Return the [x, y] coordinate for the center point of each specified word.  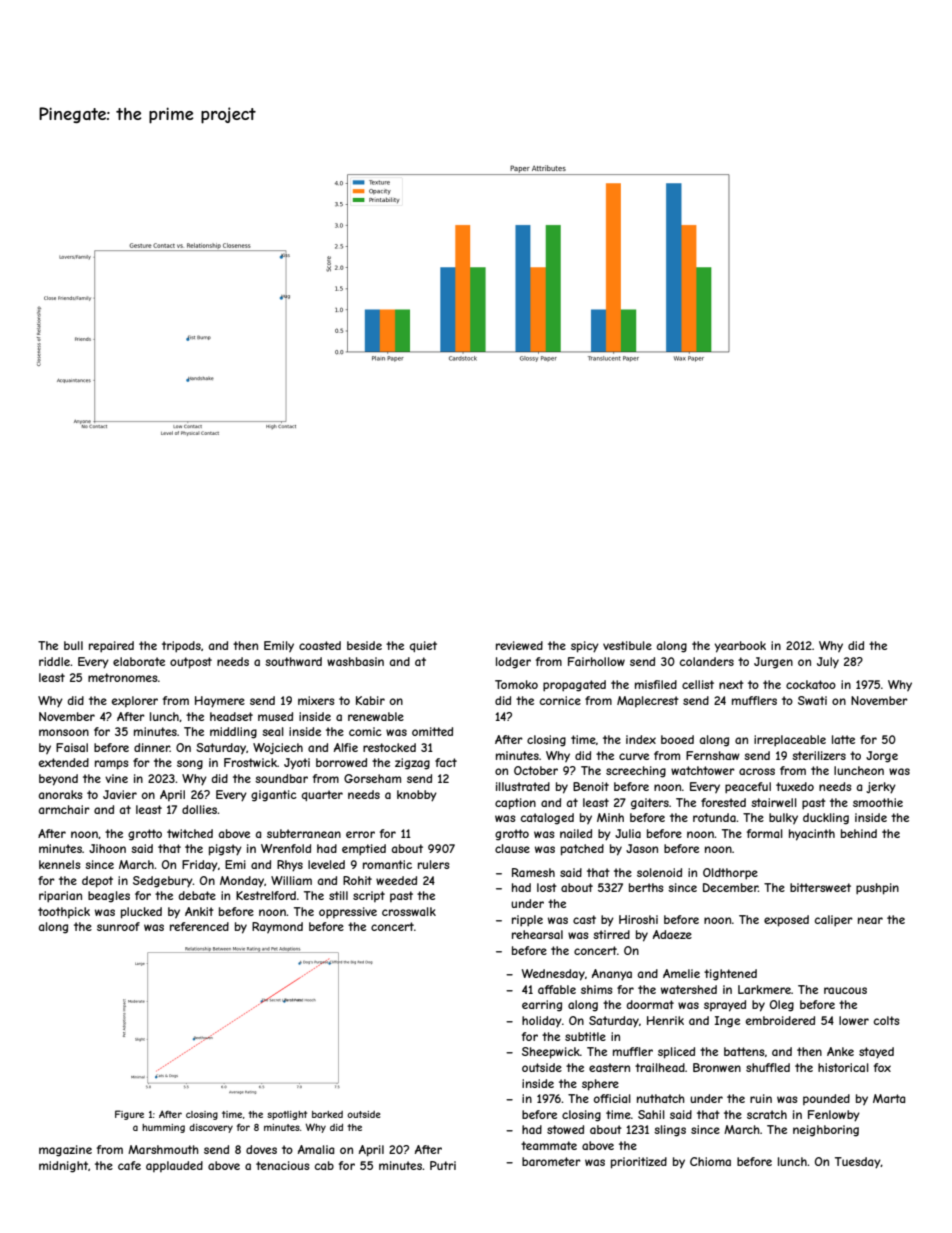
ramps [111, 765]
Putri [443, 1165]
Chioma [710, 1161]
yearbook [740, 647]
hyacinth [812, 835]
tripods [181, 646]
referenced [199, 926]
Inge [727, 1022]
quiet [423, 646]
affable [557, 989]
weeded [396, 880]
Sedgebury [163, 882]
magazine [65, 1151]
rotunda [714, 817]
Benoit [591, 786]
